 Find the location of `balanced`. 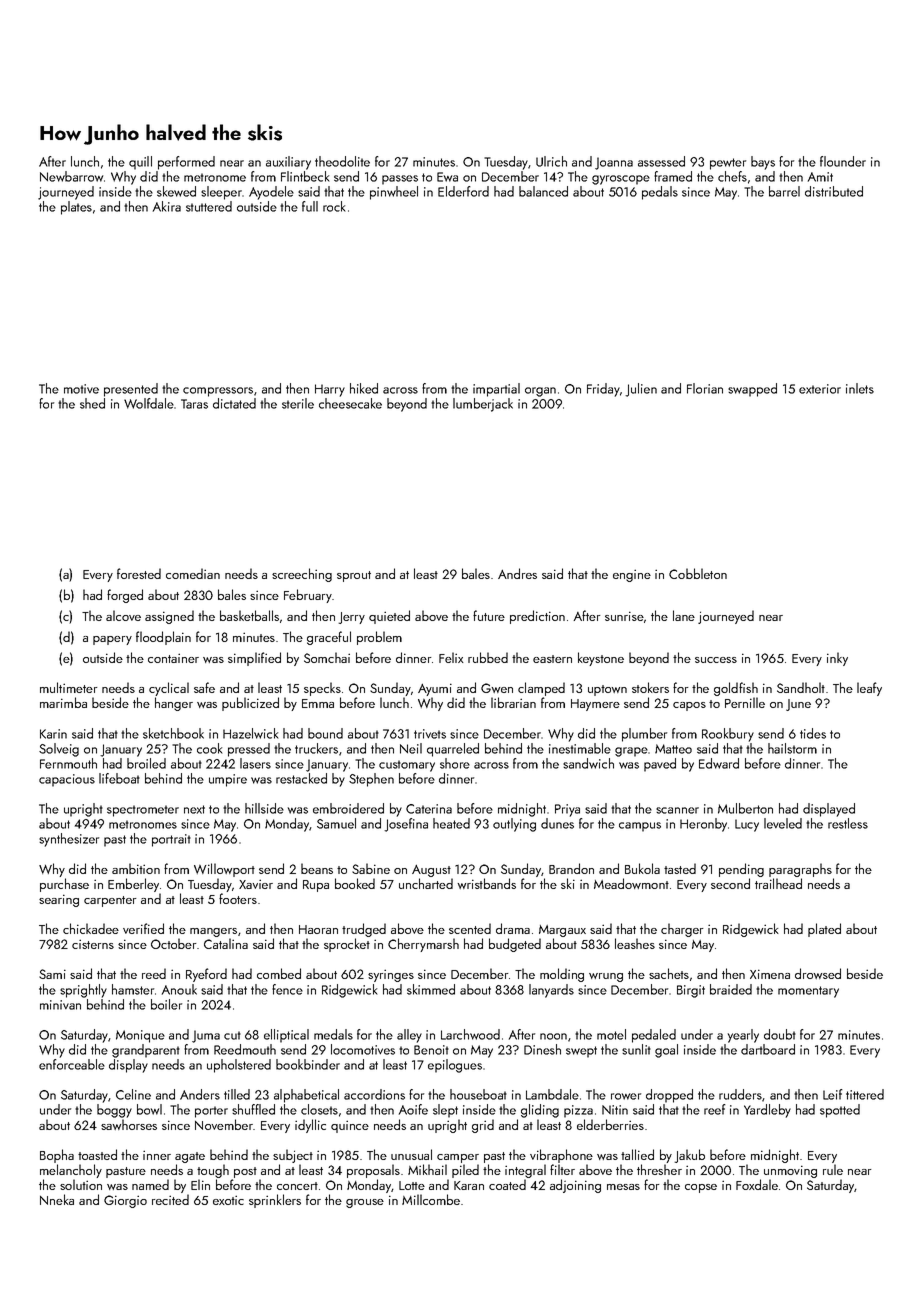

balanced is located at coordinates (543, 191).
